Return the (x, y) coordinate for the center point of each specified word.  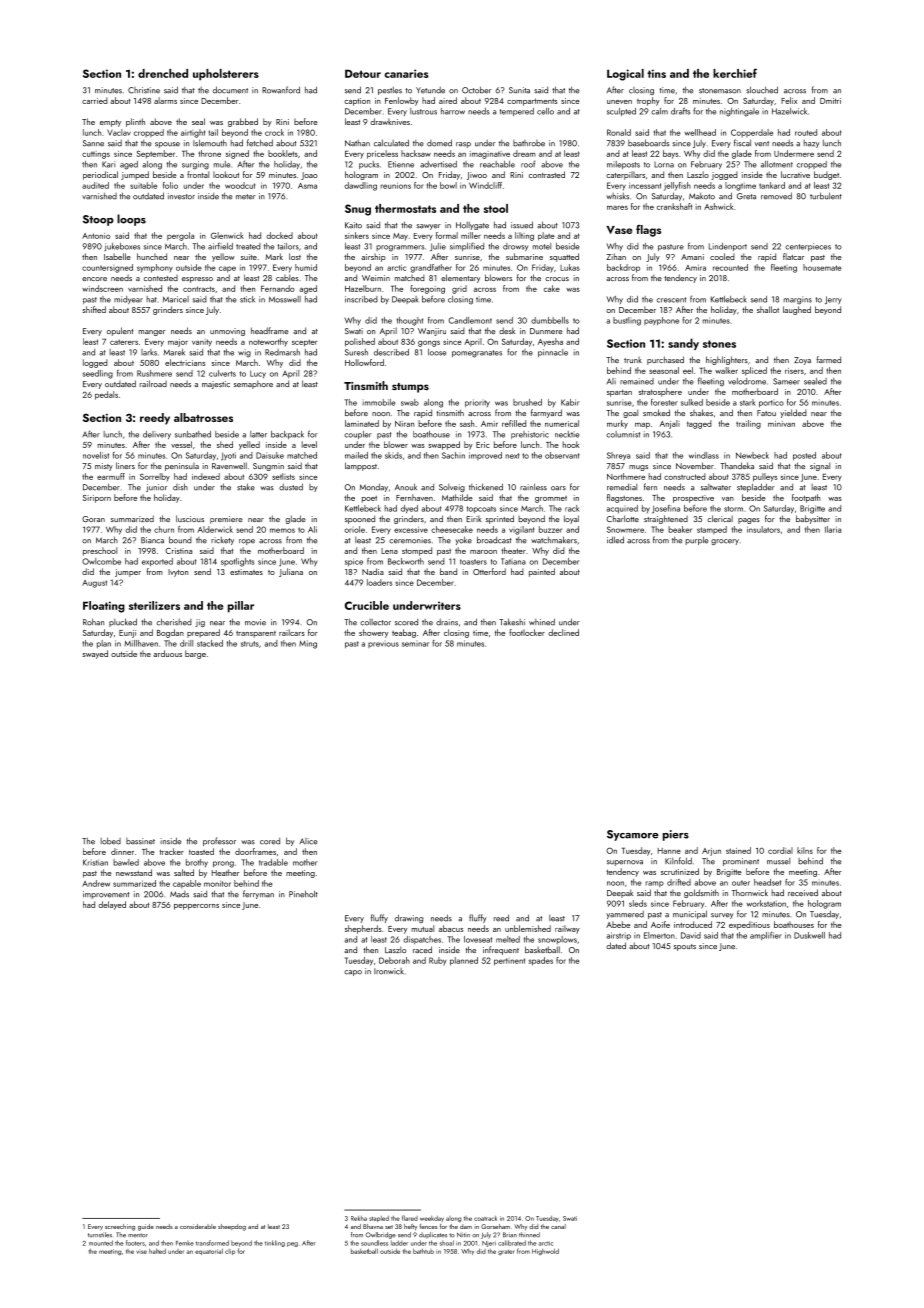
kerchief (735, 73)
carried (95, 100)
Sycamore (633, 835)
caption (357, 102)
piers (676, 835)
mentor (138, 1235)
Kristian (95, 862)
